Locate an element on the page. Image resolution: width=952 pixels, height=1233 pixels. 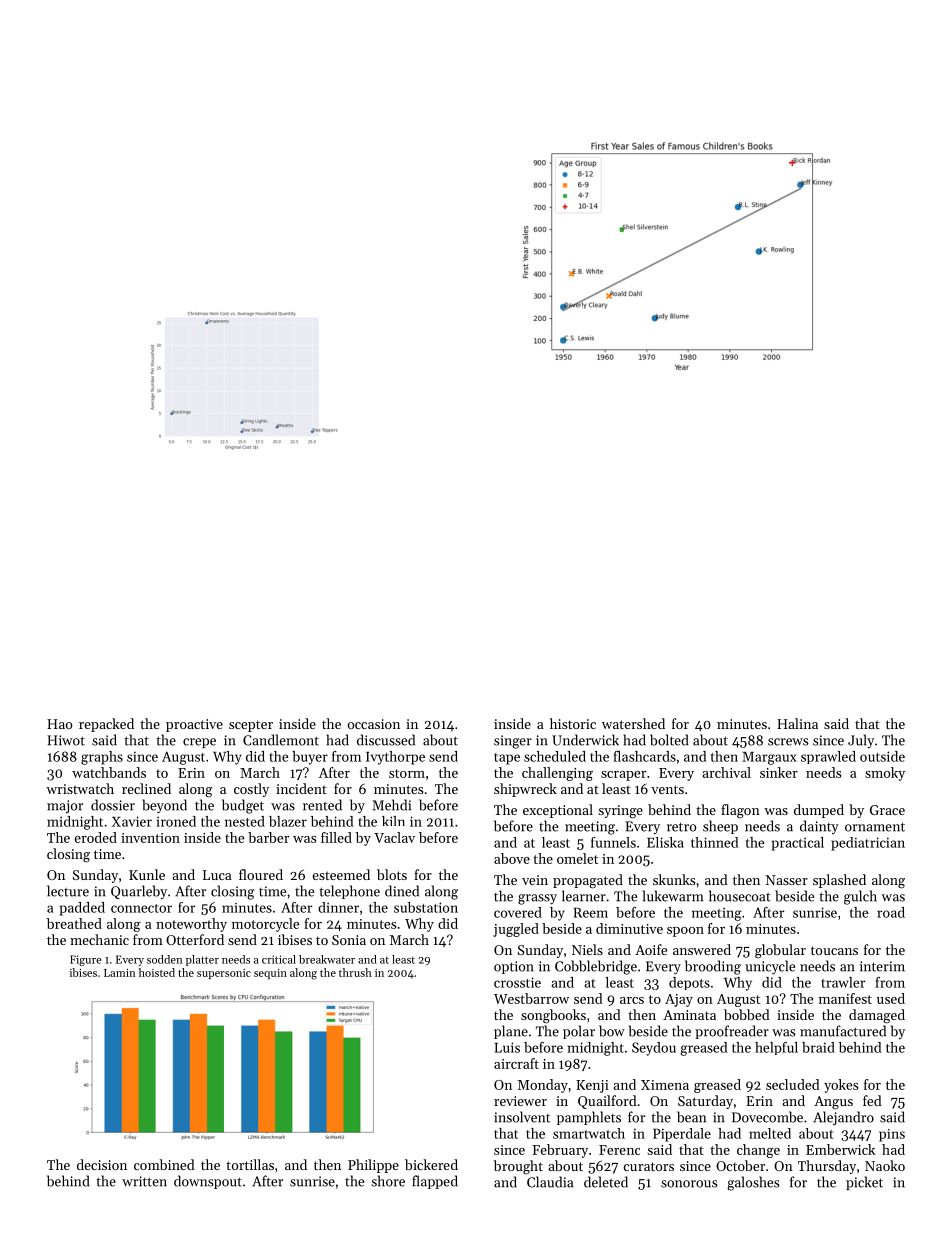
budget is located at coordinates (243, 806).
